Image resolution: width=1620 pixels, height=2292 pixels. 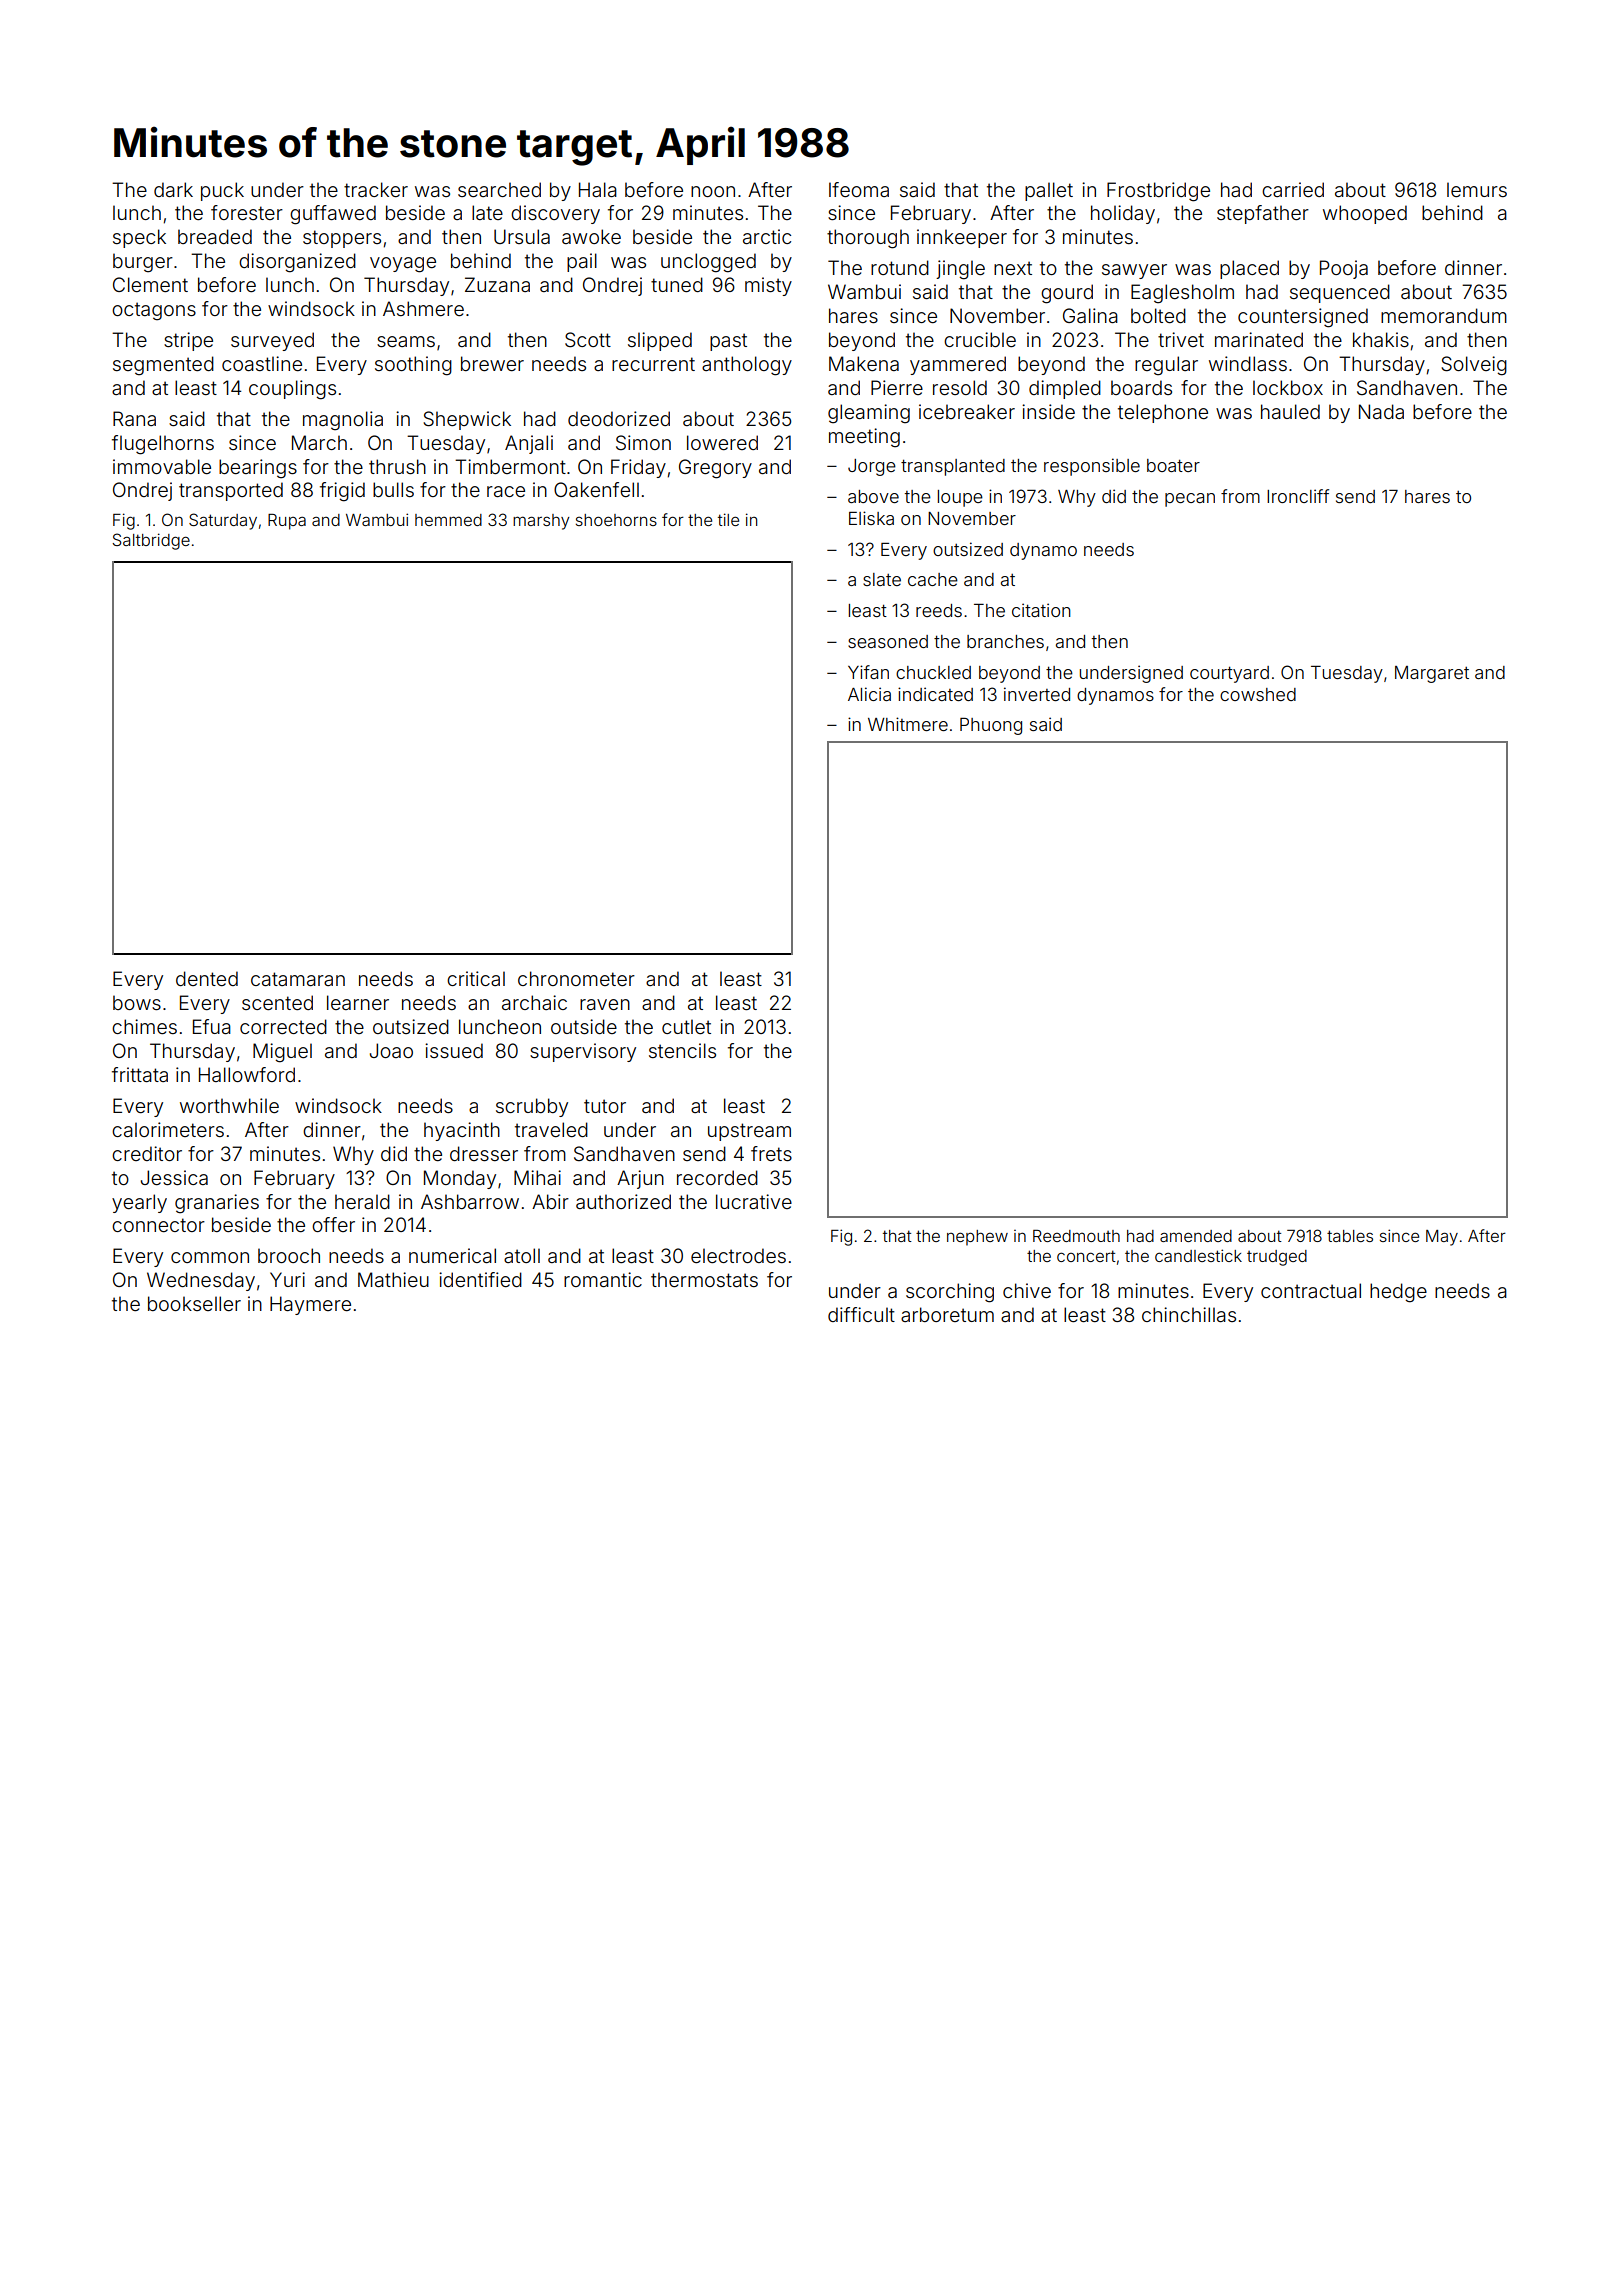 I want to click on soothing, so click(x=413, y=366).
